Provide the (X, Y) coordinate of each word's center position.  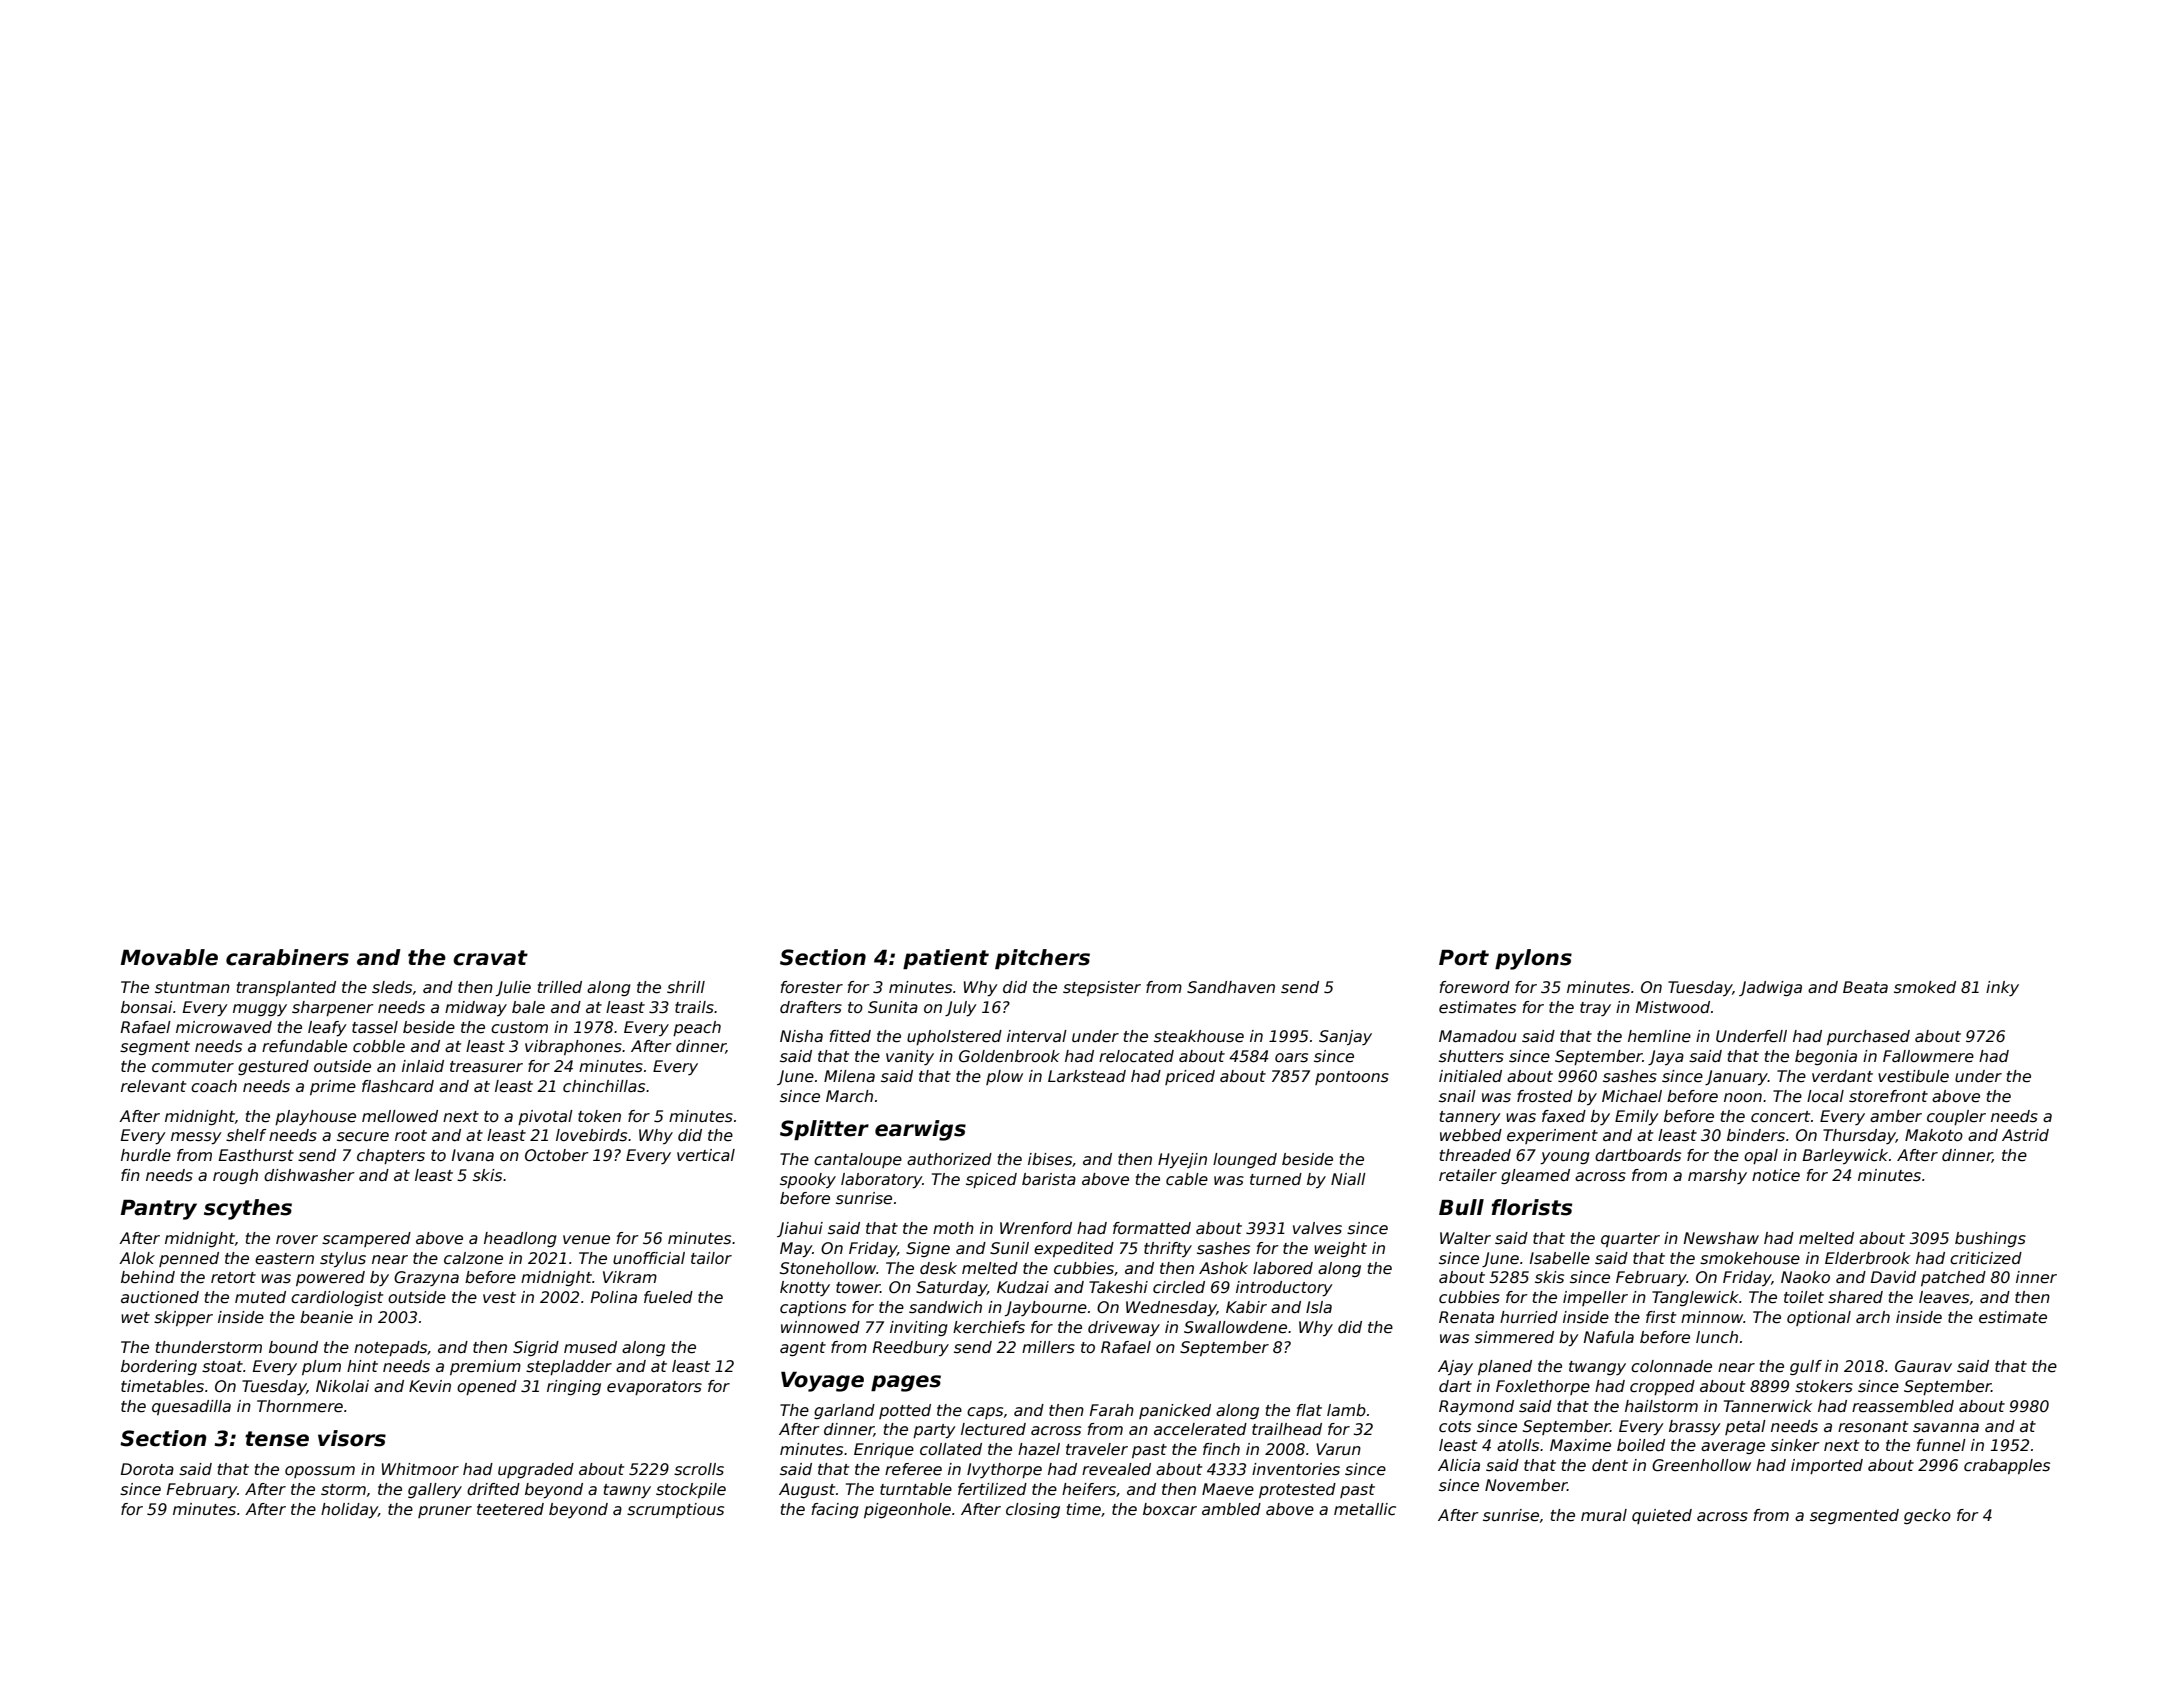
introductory (1284, 1288)
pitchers (1042, 959)
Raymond (1476, 1407)
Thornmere (300, 1406)
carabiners (287, 957)
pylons (1533, 959)
